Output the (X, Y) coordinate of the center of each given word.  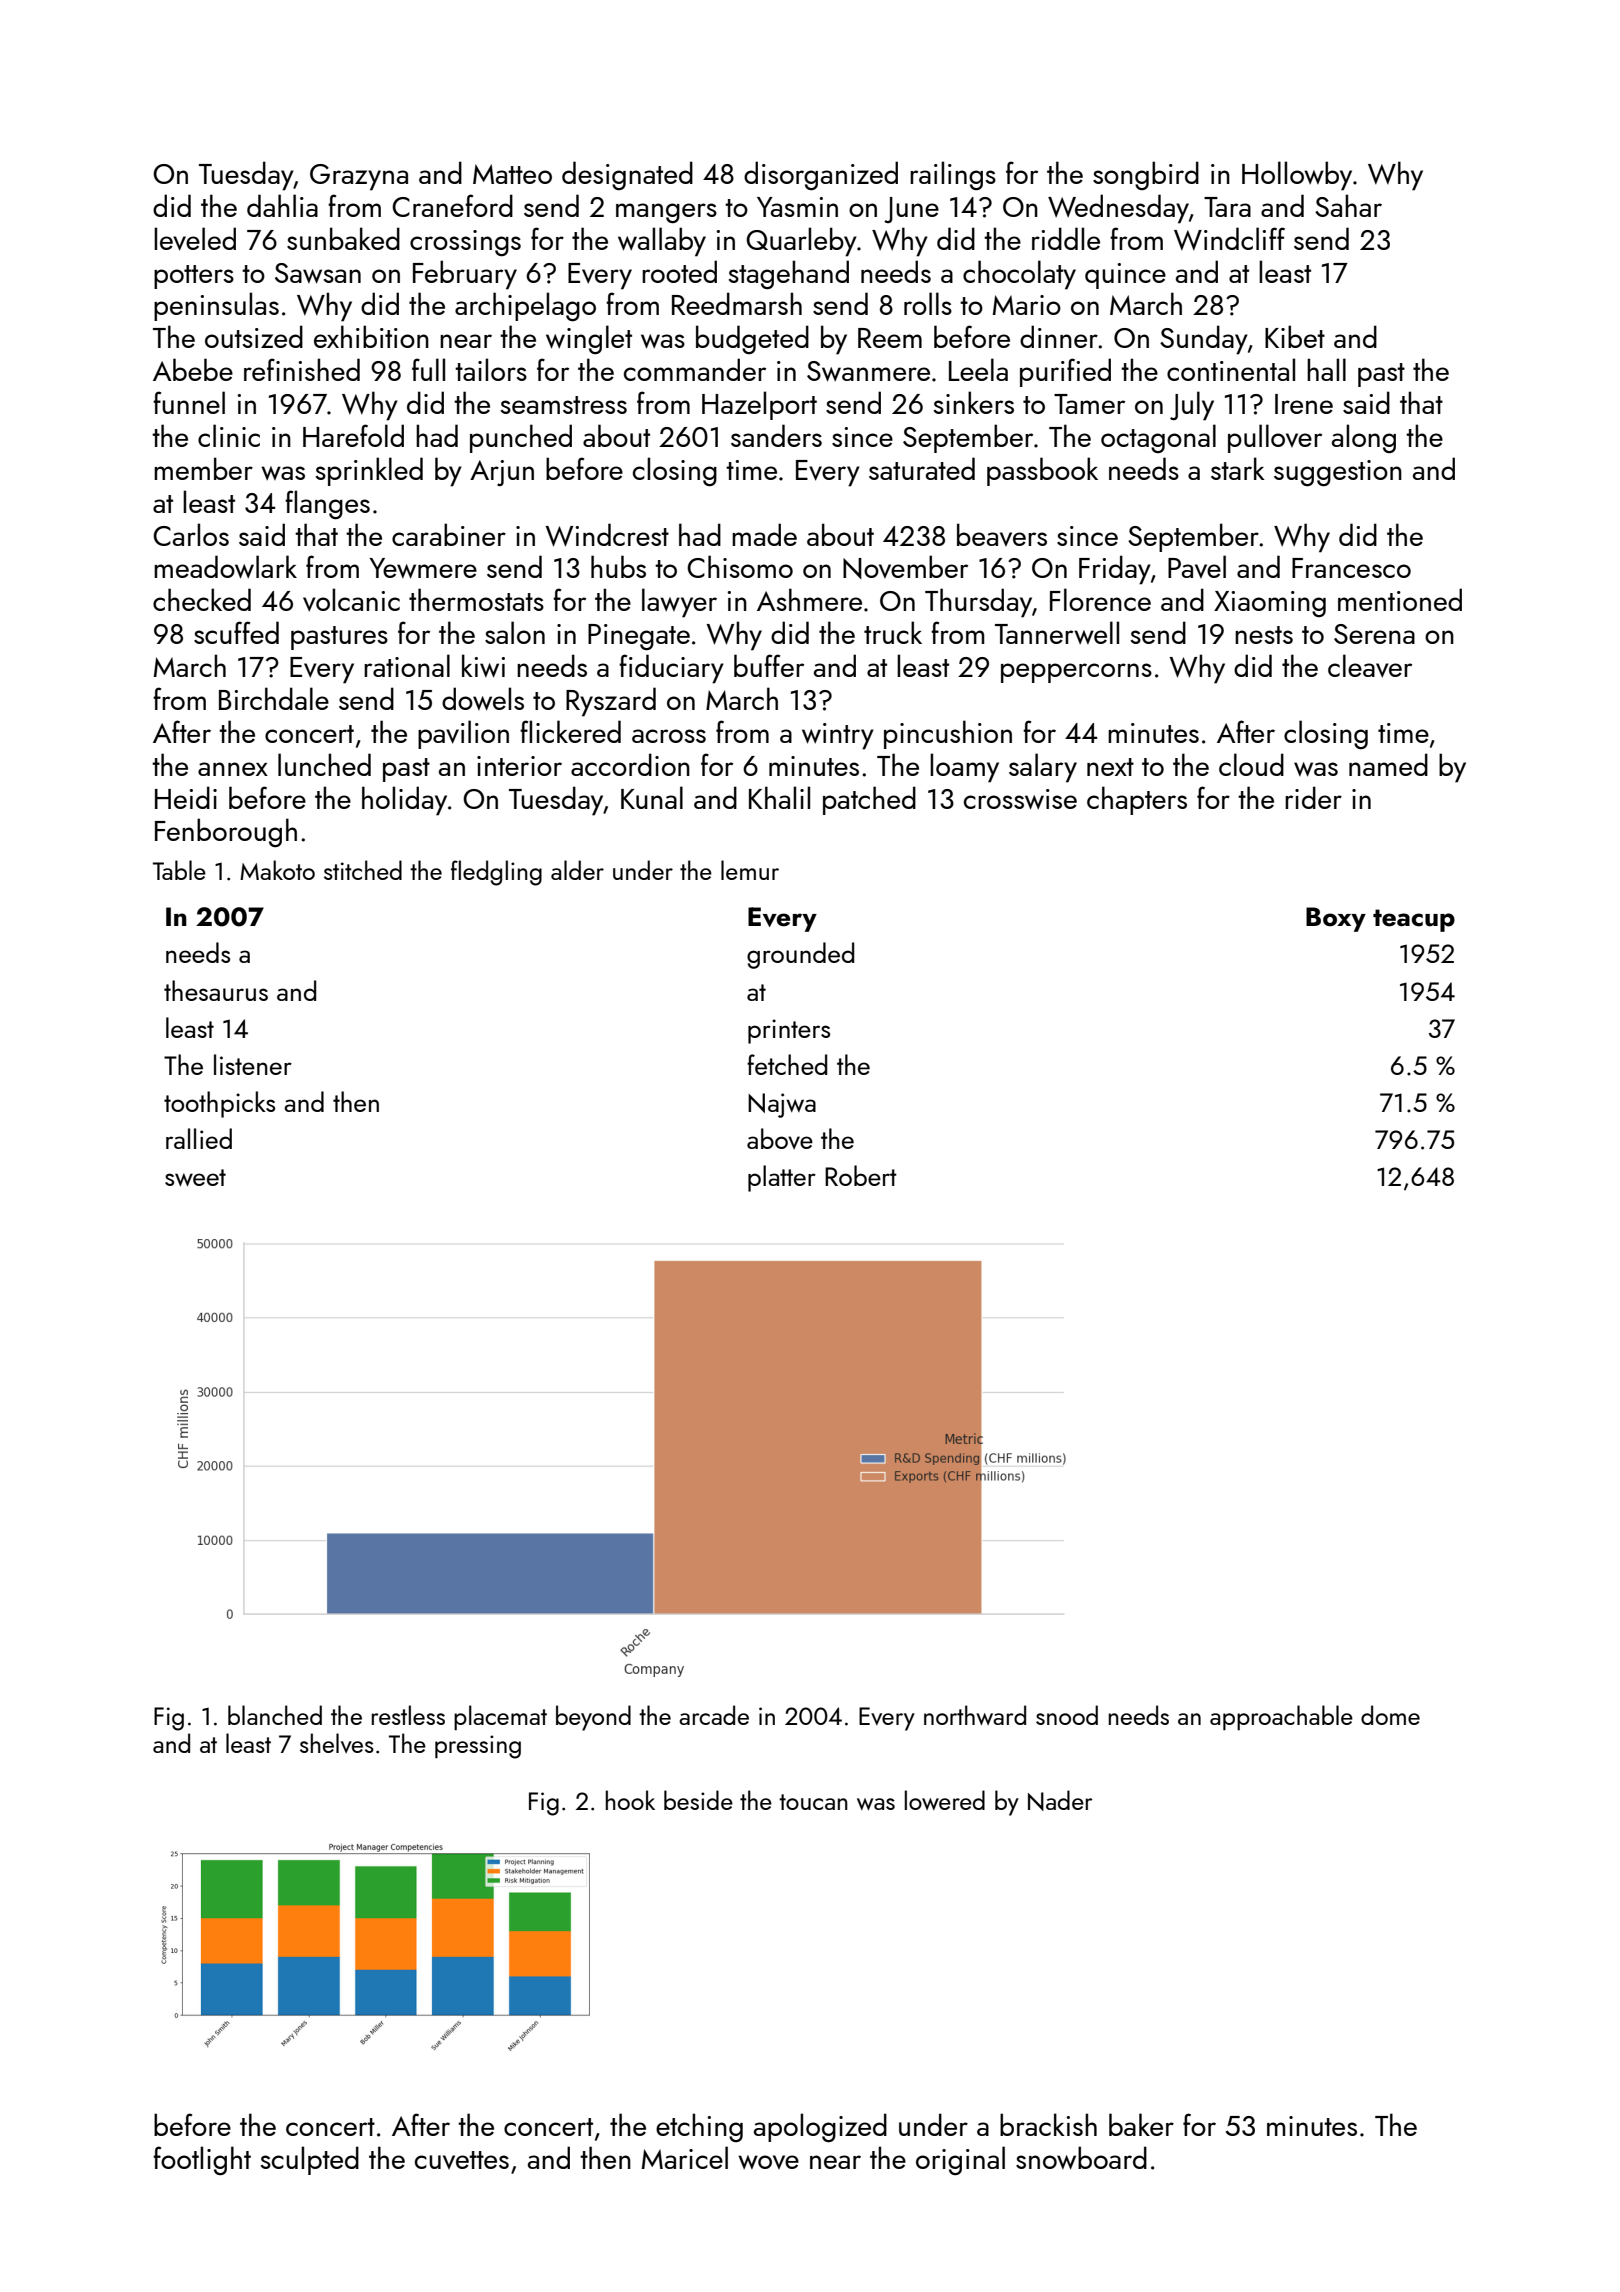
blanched (275, 1715)
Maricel (685, 2157)
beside (698, 1800)
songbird (1146, 175)
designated (627, 175)
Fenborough (226, 833)
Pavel (1197, 566)
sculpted (310, 2160)
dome (1390, 1715)
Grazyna (359, 177)
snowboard (1081, 2158)
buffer (769, 665)
